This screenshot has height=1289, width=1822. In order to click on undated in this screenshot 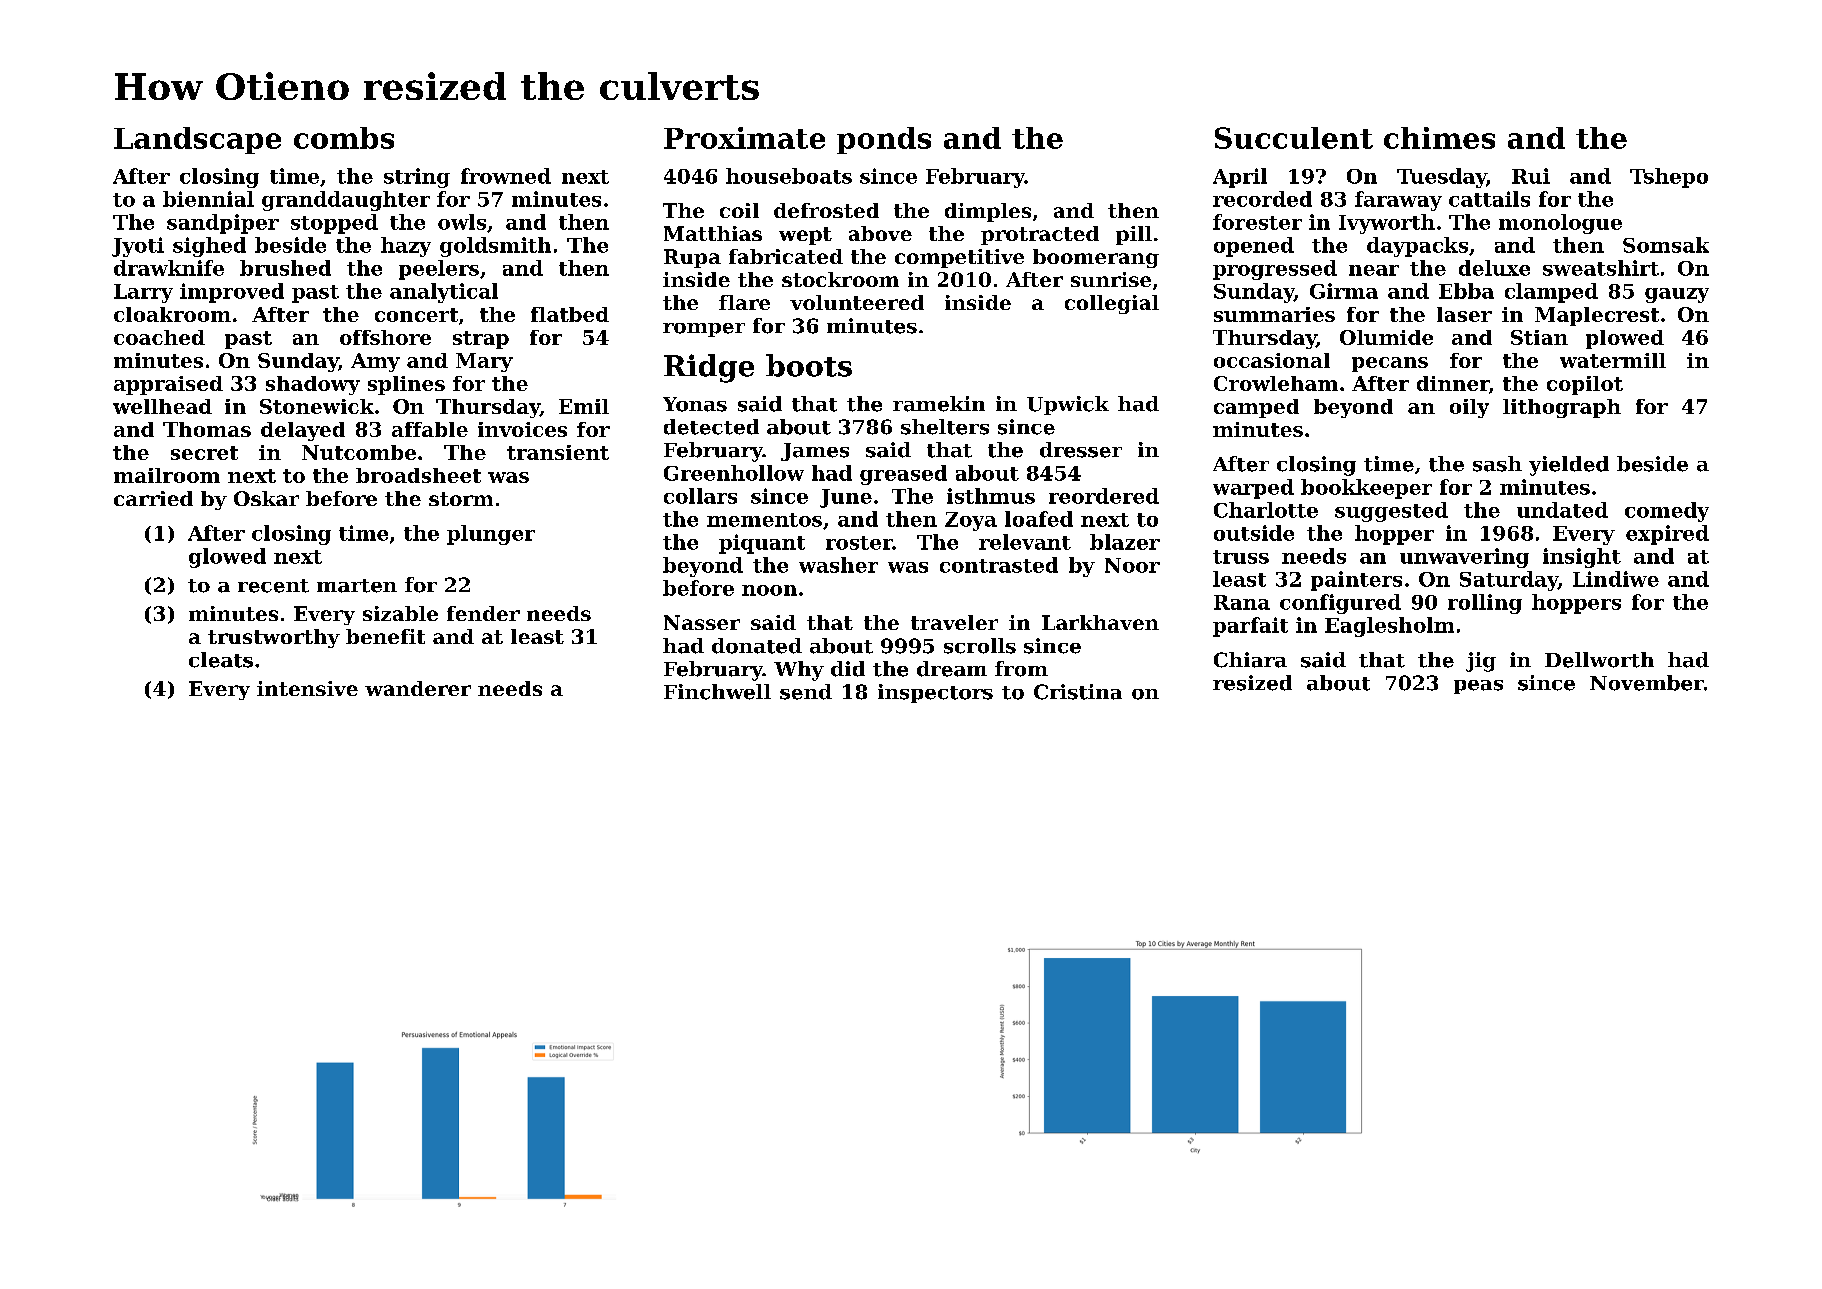, I will do `click(1562, 510)`.
